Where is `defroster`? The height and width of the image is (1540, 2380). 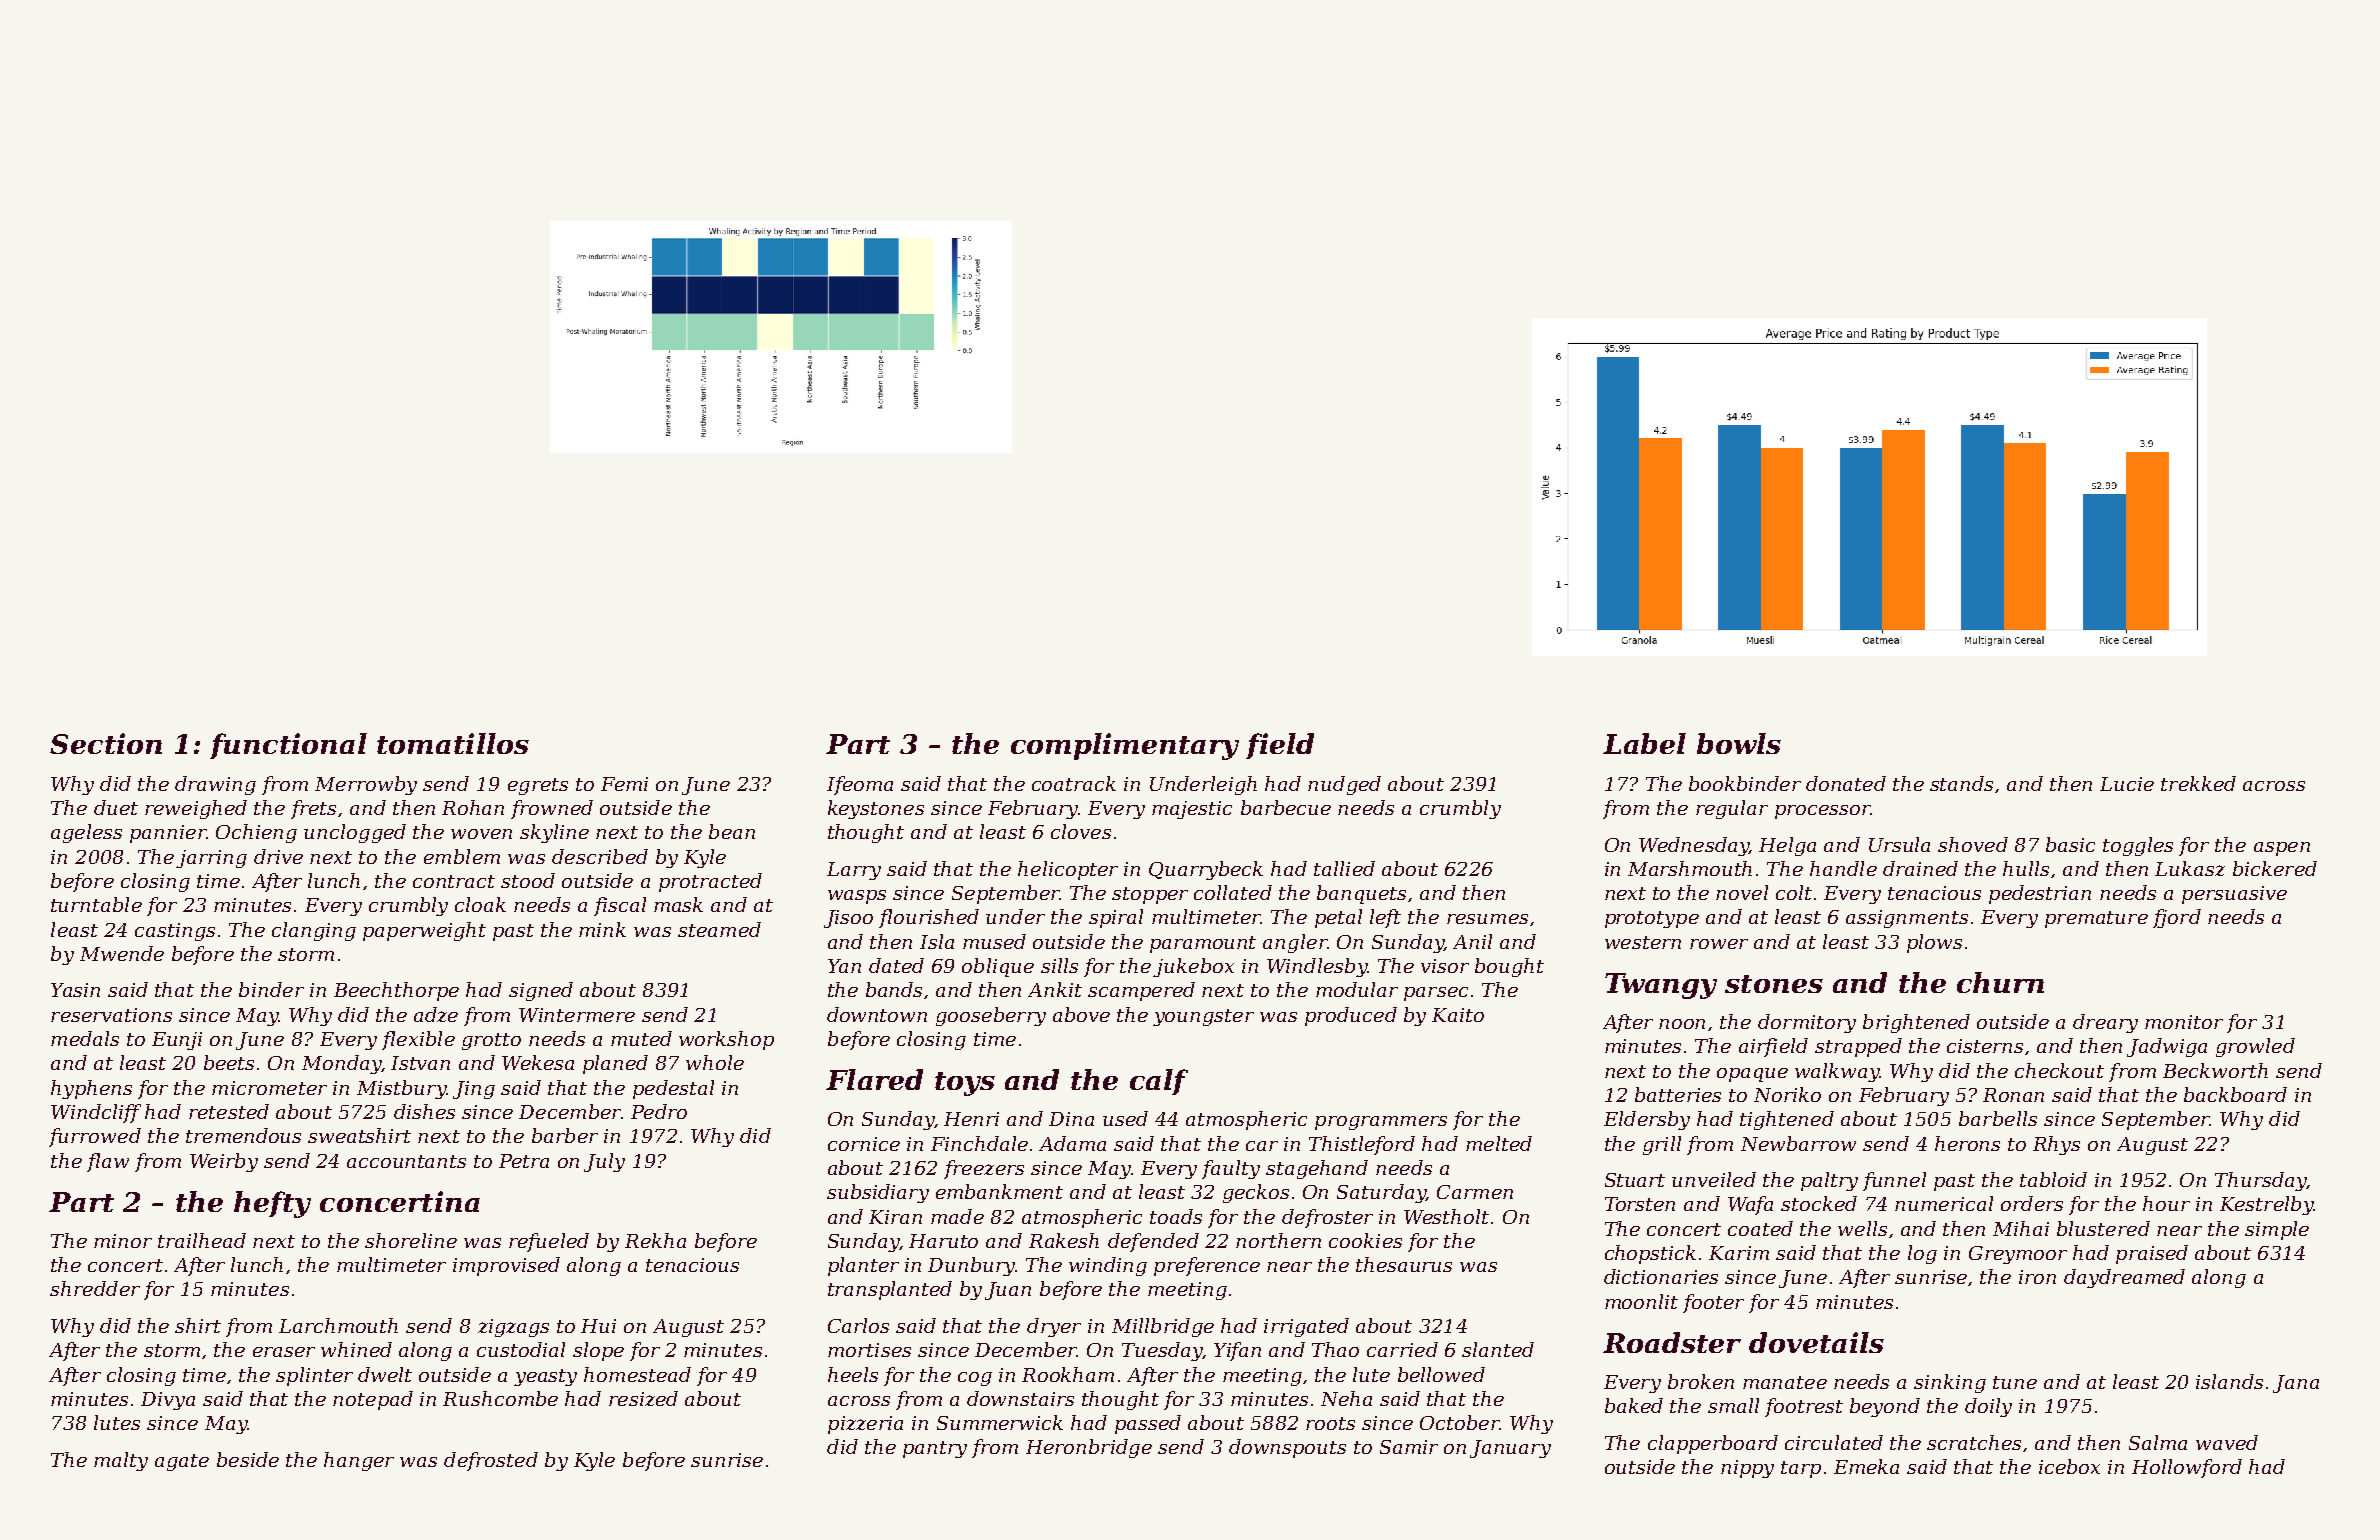 defroster is located at coordinates (1327, 1218).
